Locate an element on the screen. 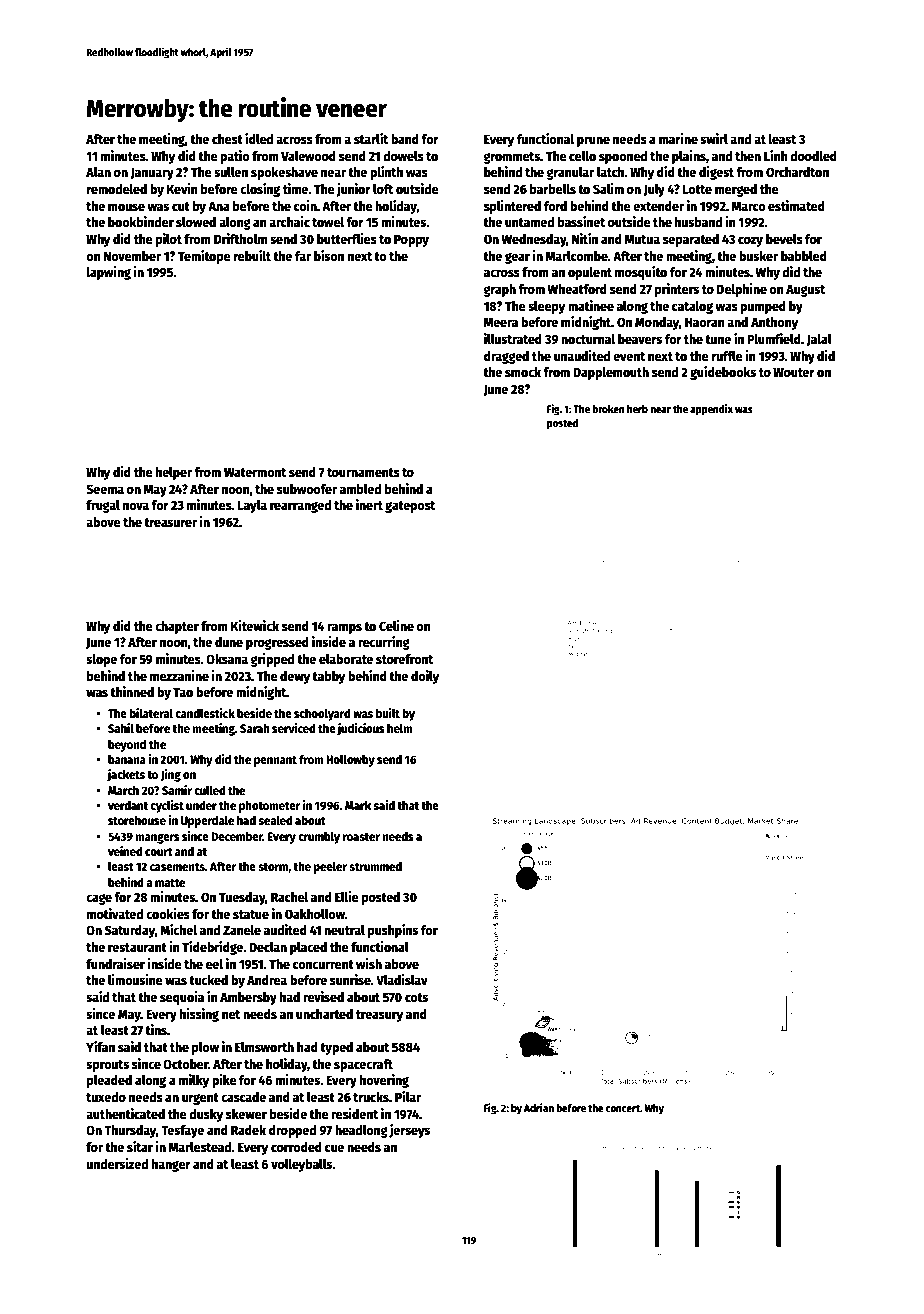 Image resolution: width=924 pixels, height=1314 pixels. concert is located at coordinates (623, 1108).
